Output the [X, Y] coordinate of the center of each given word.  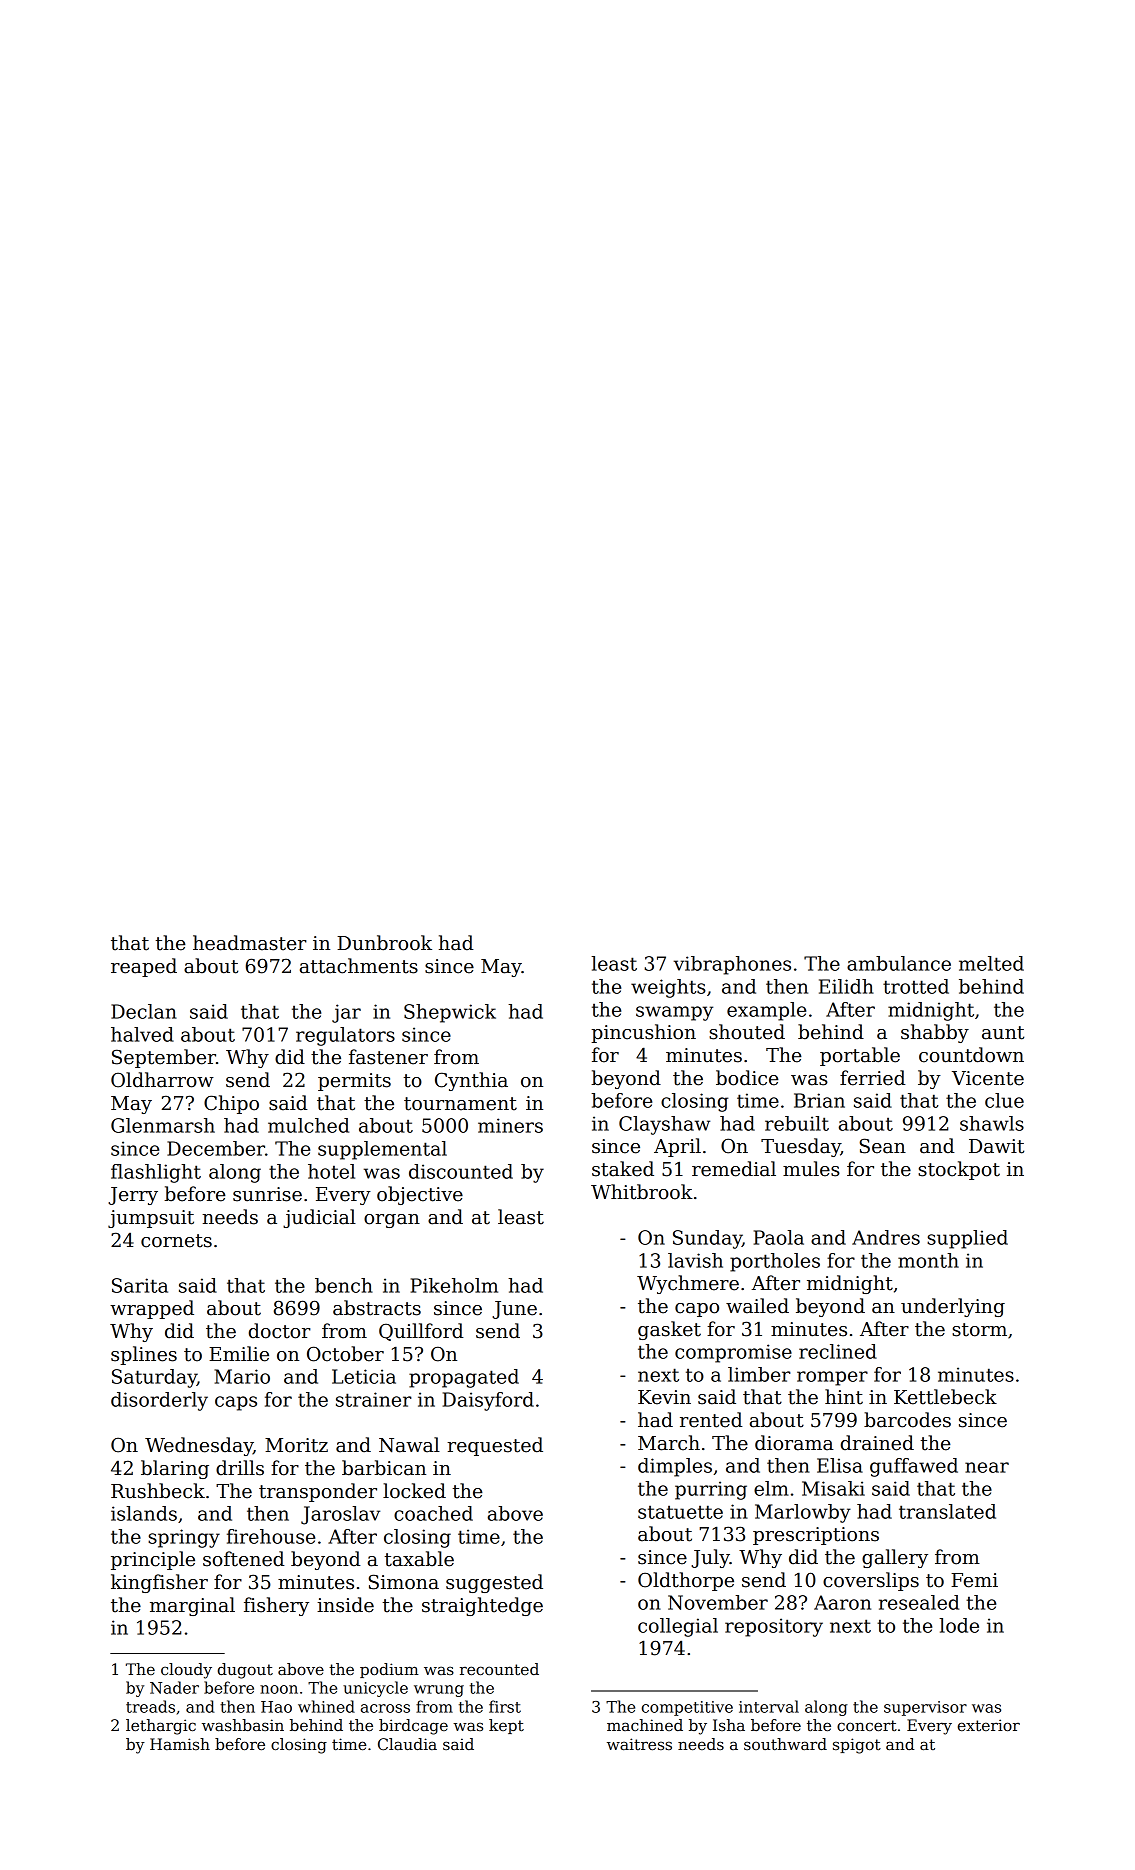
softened [244, 1559]
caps [236, 1403]
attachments [359, 966]
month [928, 1260]
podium [389, 1670]
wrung [439, 1691]
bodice [747, 1078]
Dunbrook [384, 943]
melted [991, 963]
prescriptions [816, 1536]
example [766, 1011]
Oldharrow [162, 1080]
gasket [669, 1330]
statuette [680, 1512]
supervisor [925, 1708]
